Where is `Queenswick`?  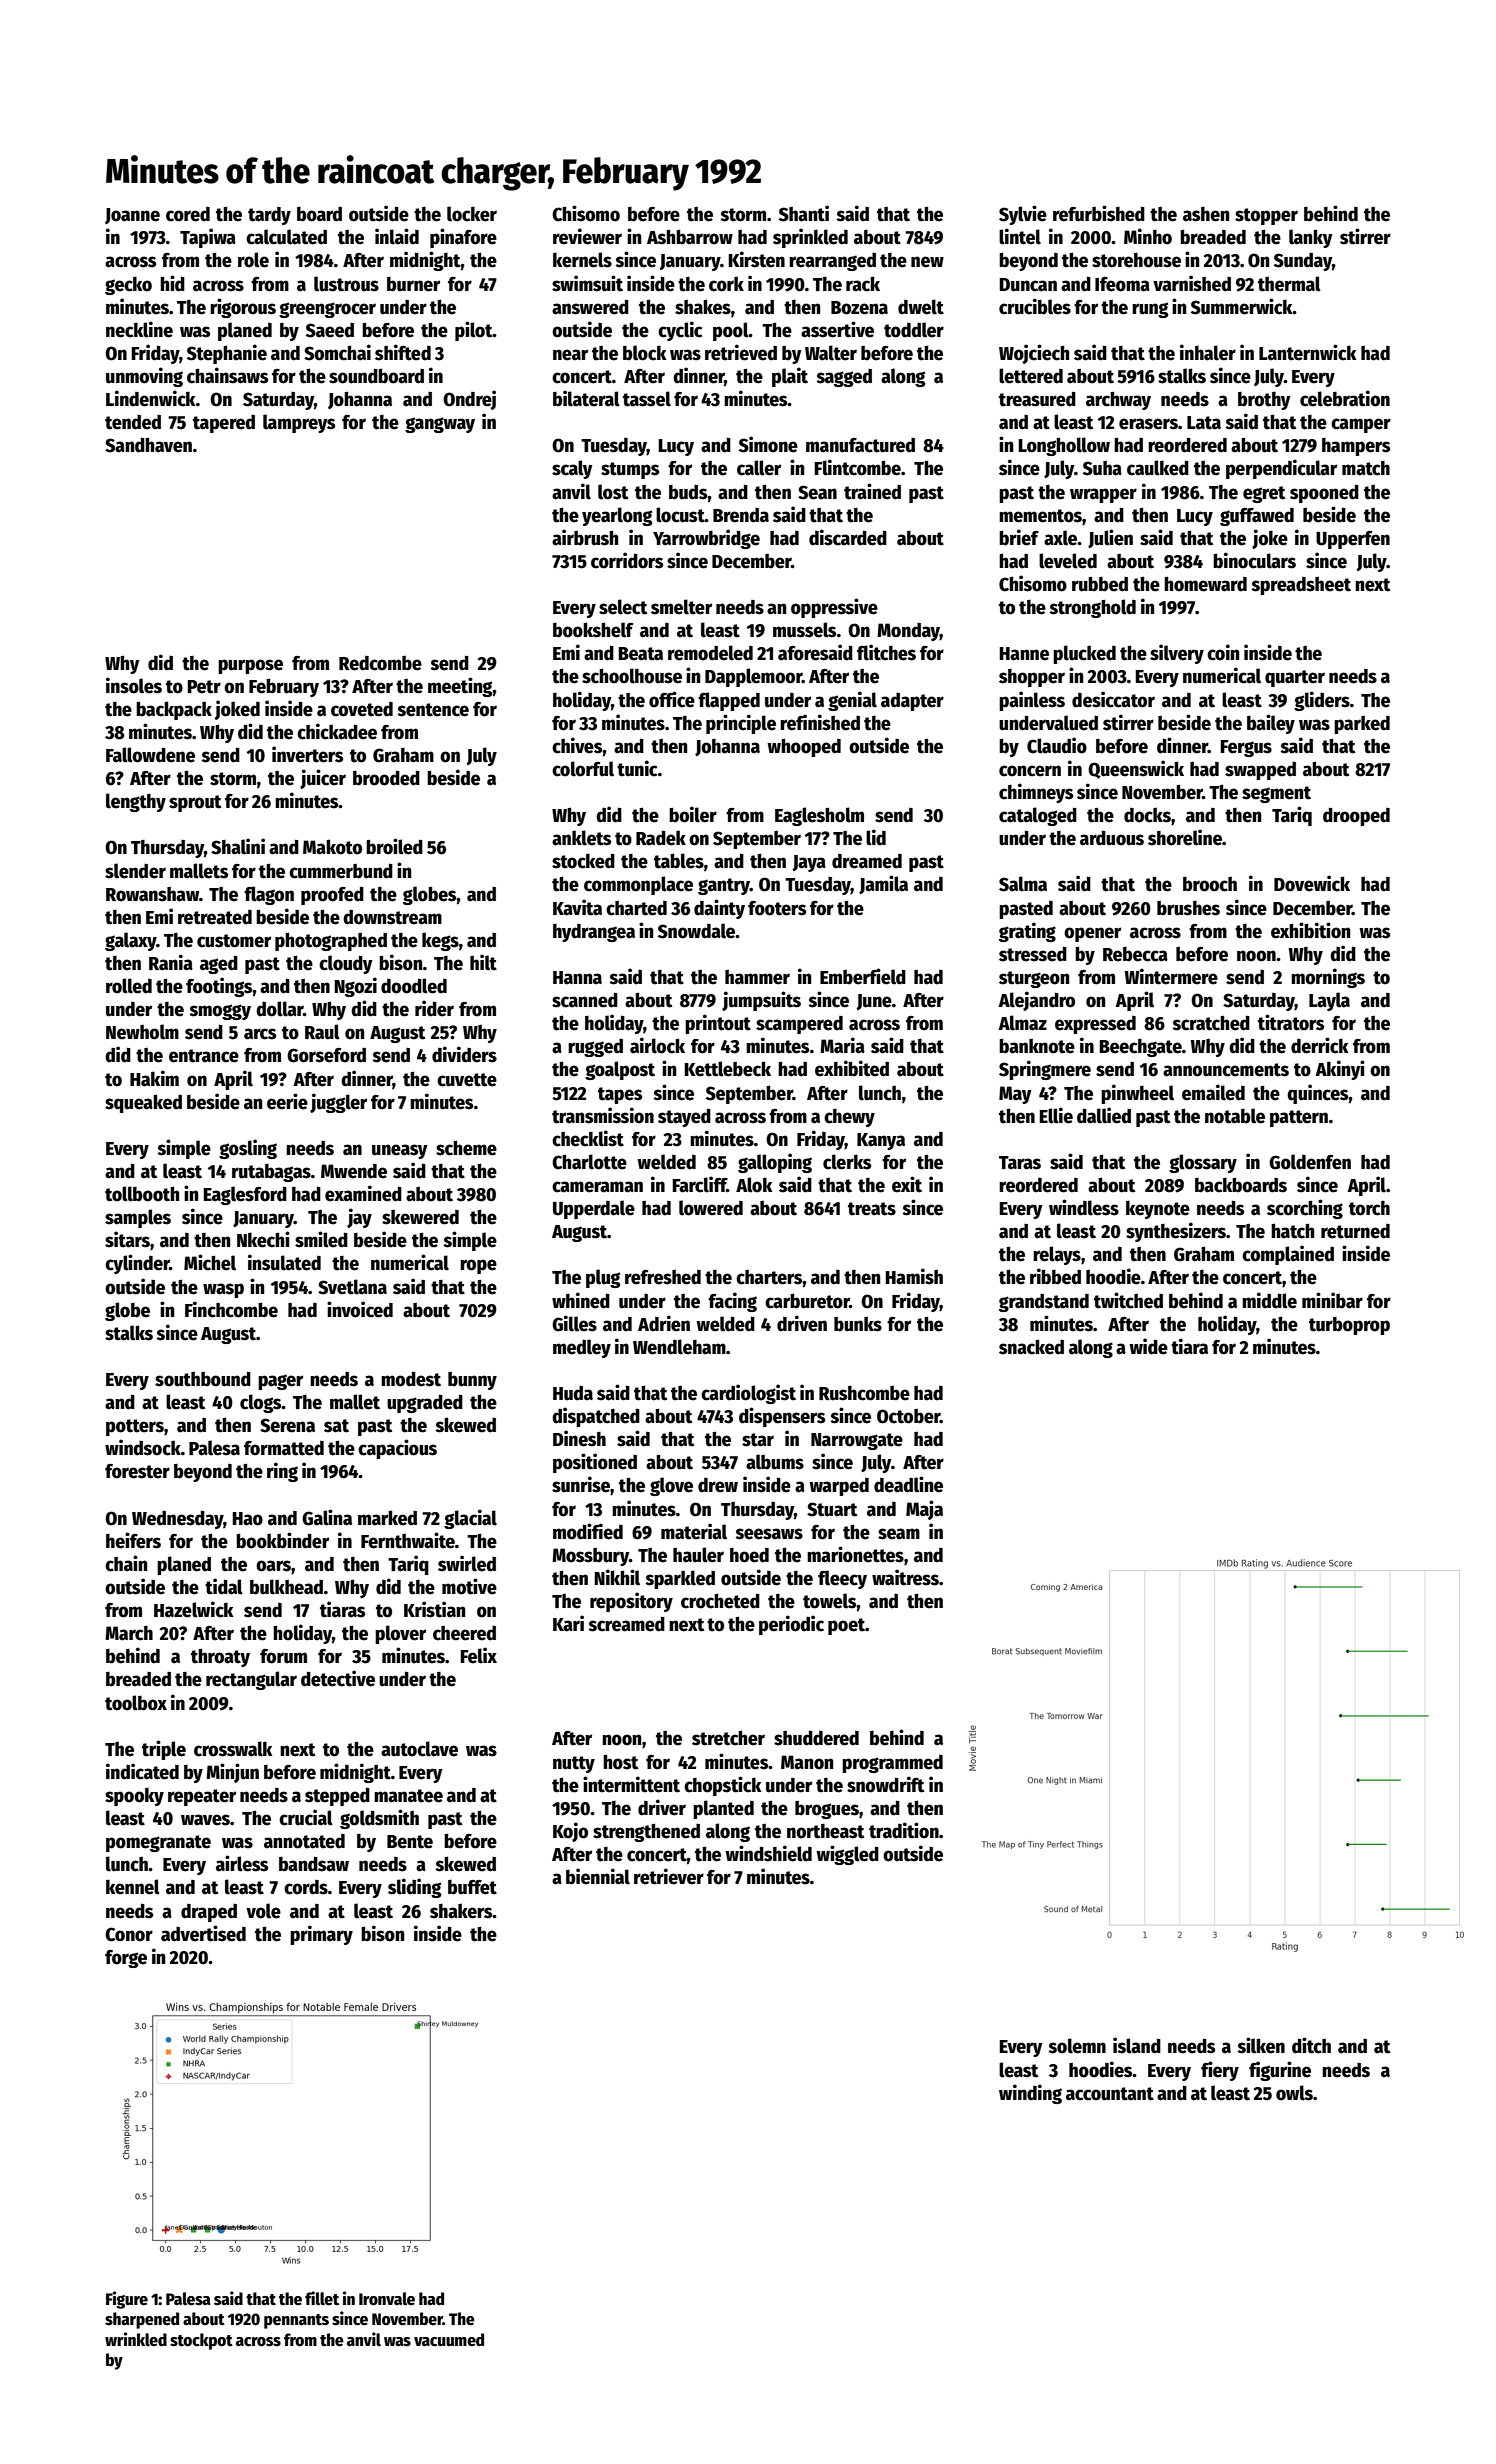 Queenswick is located at coordinates (1136, 769).
